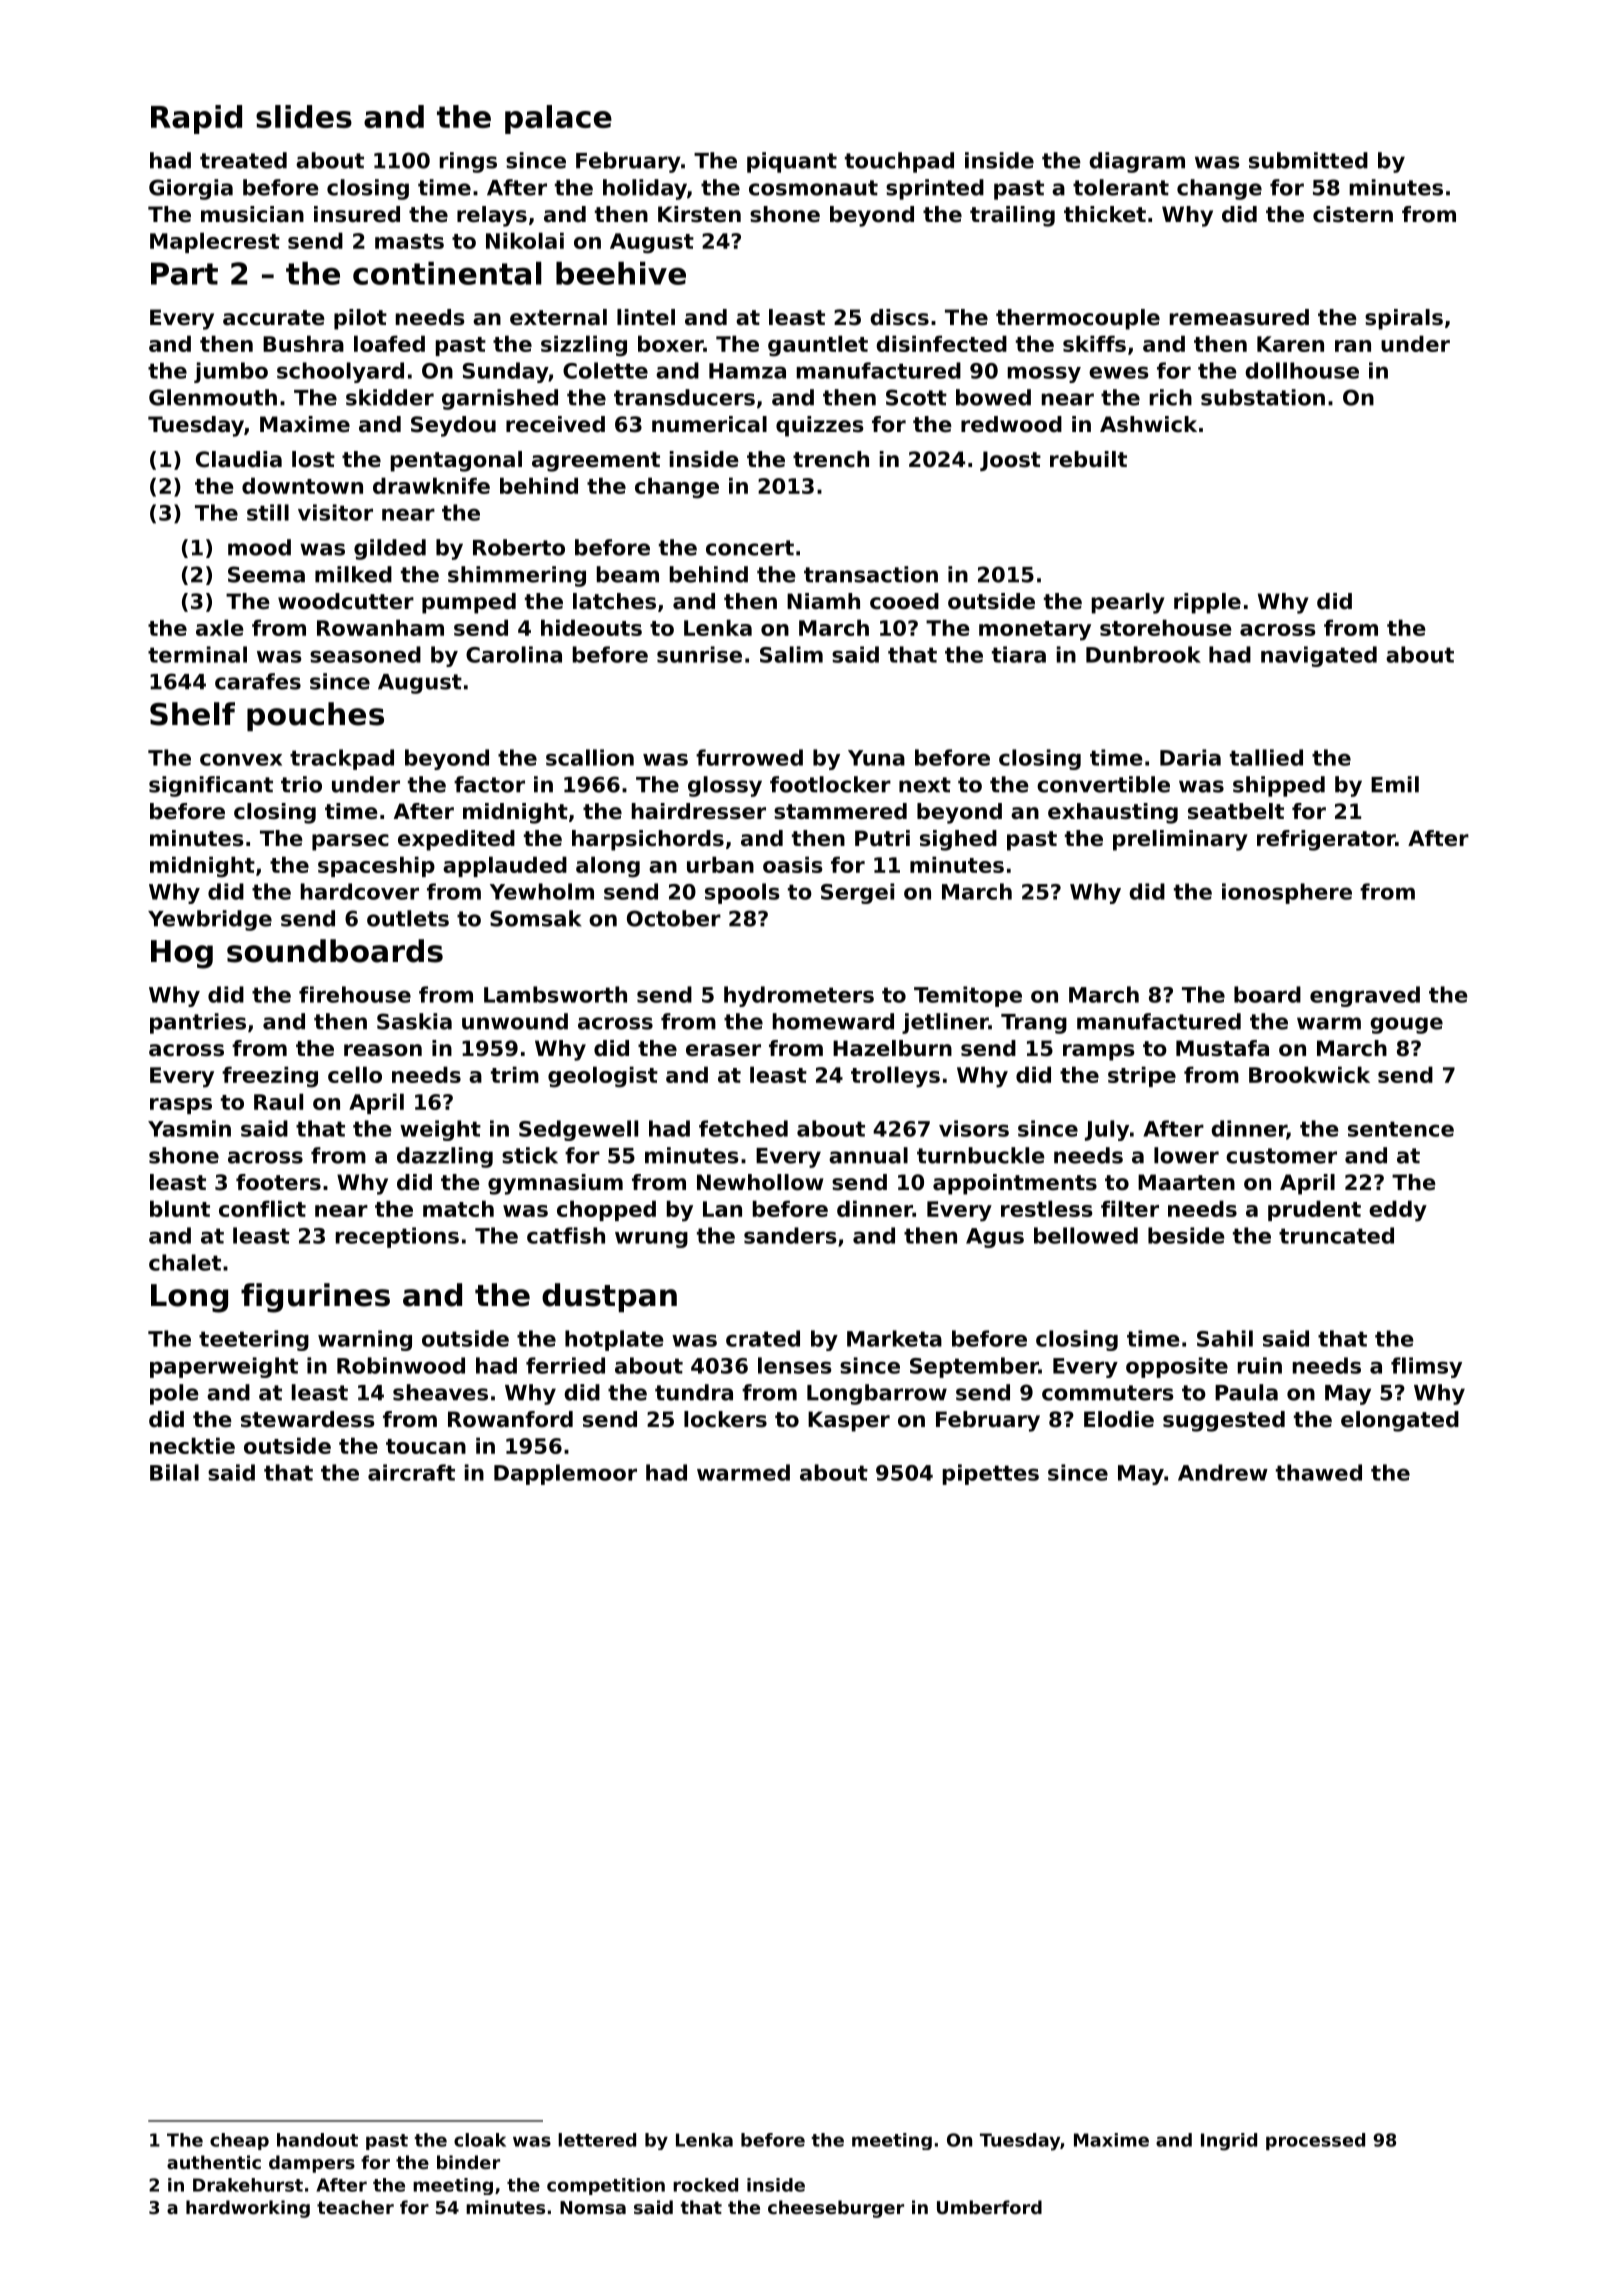 The width and height of the screenshot is (1620, 2292). What do you see at coordinates (248, 2185) in the screenshot?
I see `Drakehurst` at bounding box center [248, 2185].
